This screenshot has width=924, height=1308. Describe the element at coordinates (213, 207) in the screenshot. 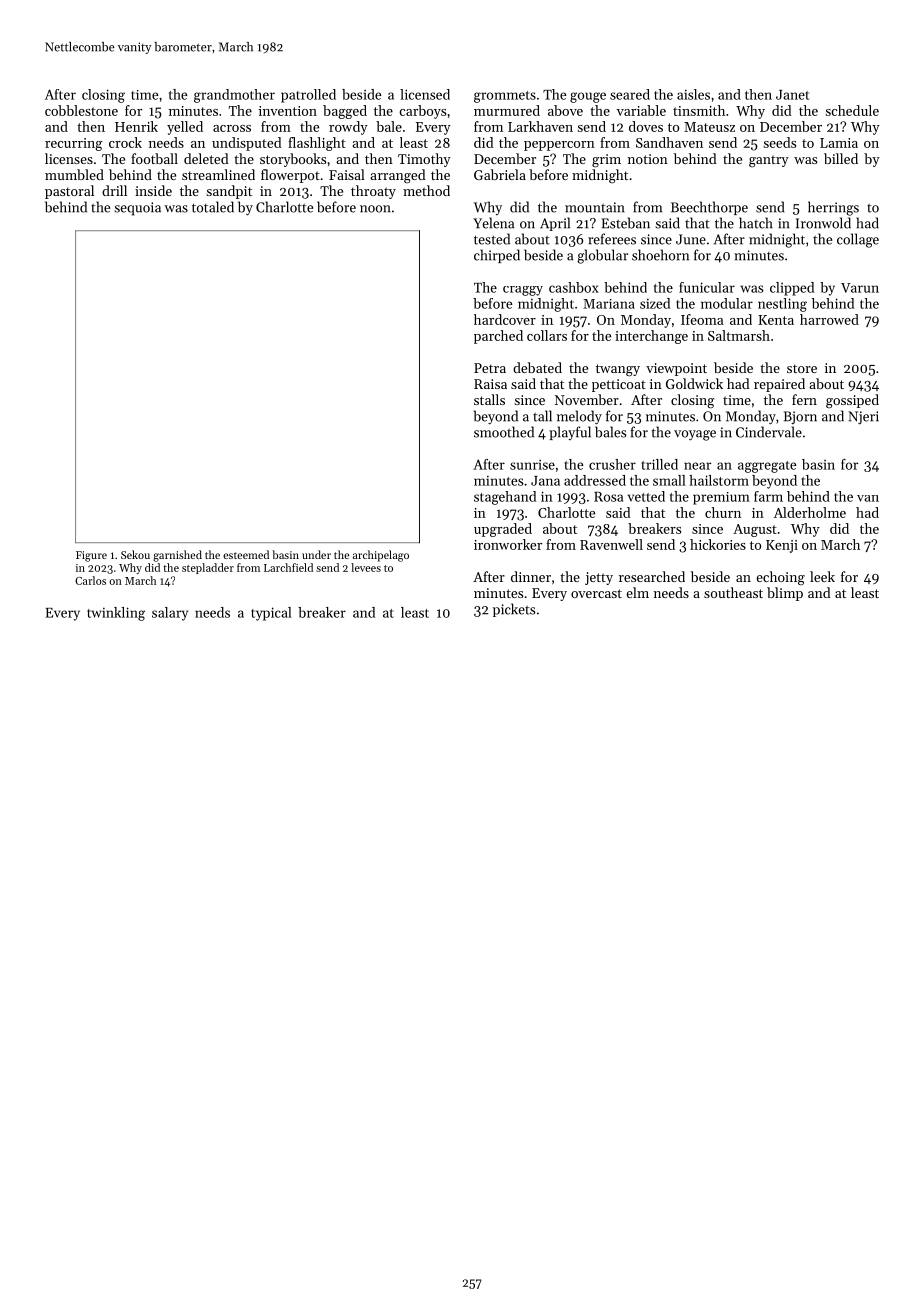

I see `totaled` at that location.
